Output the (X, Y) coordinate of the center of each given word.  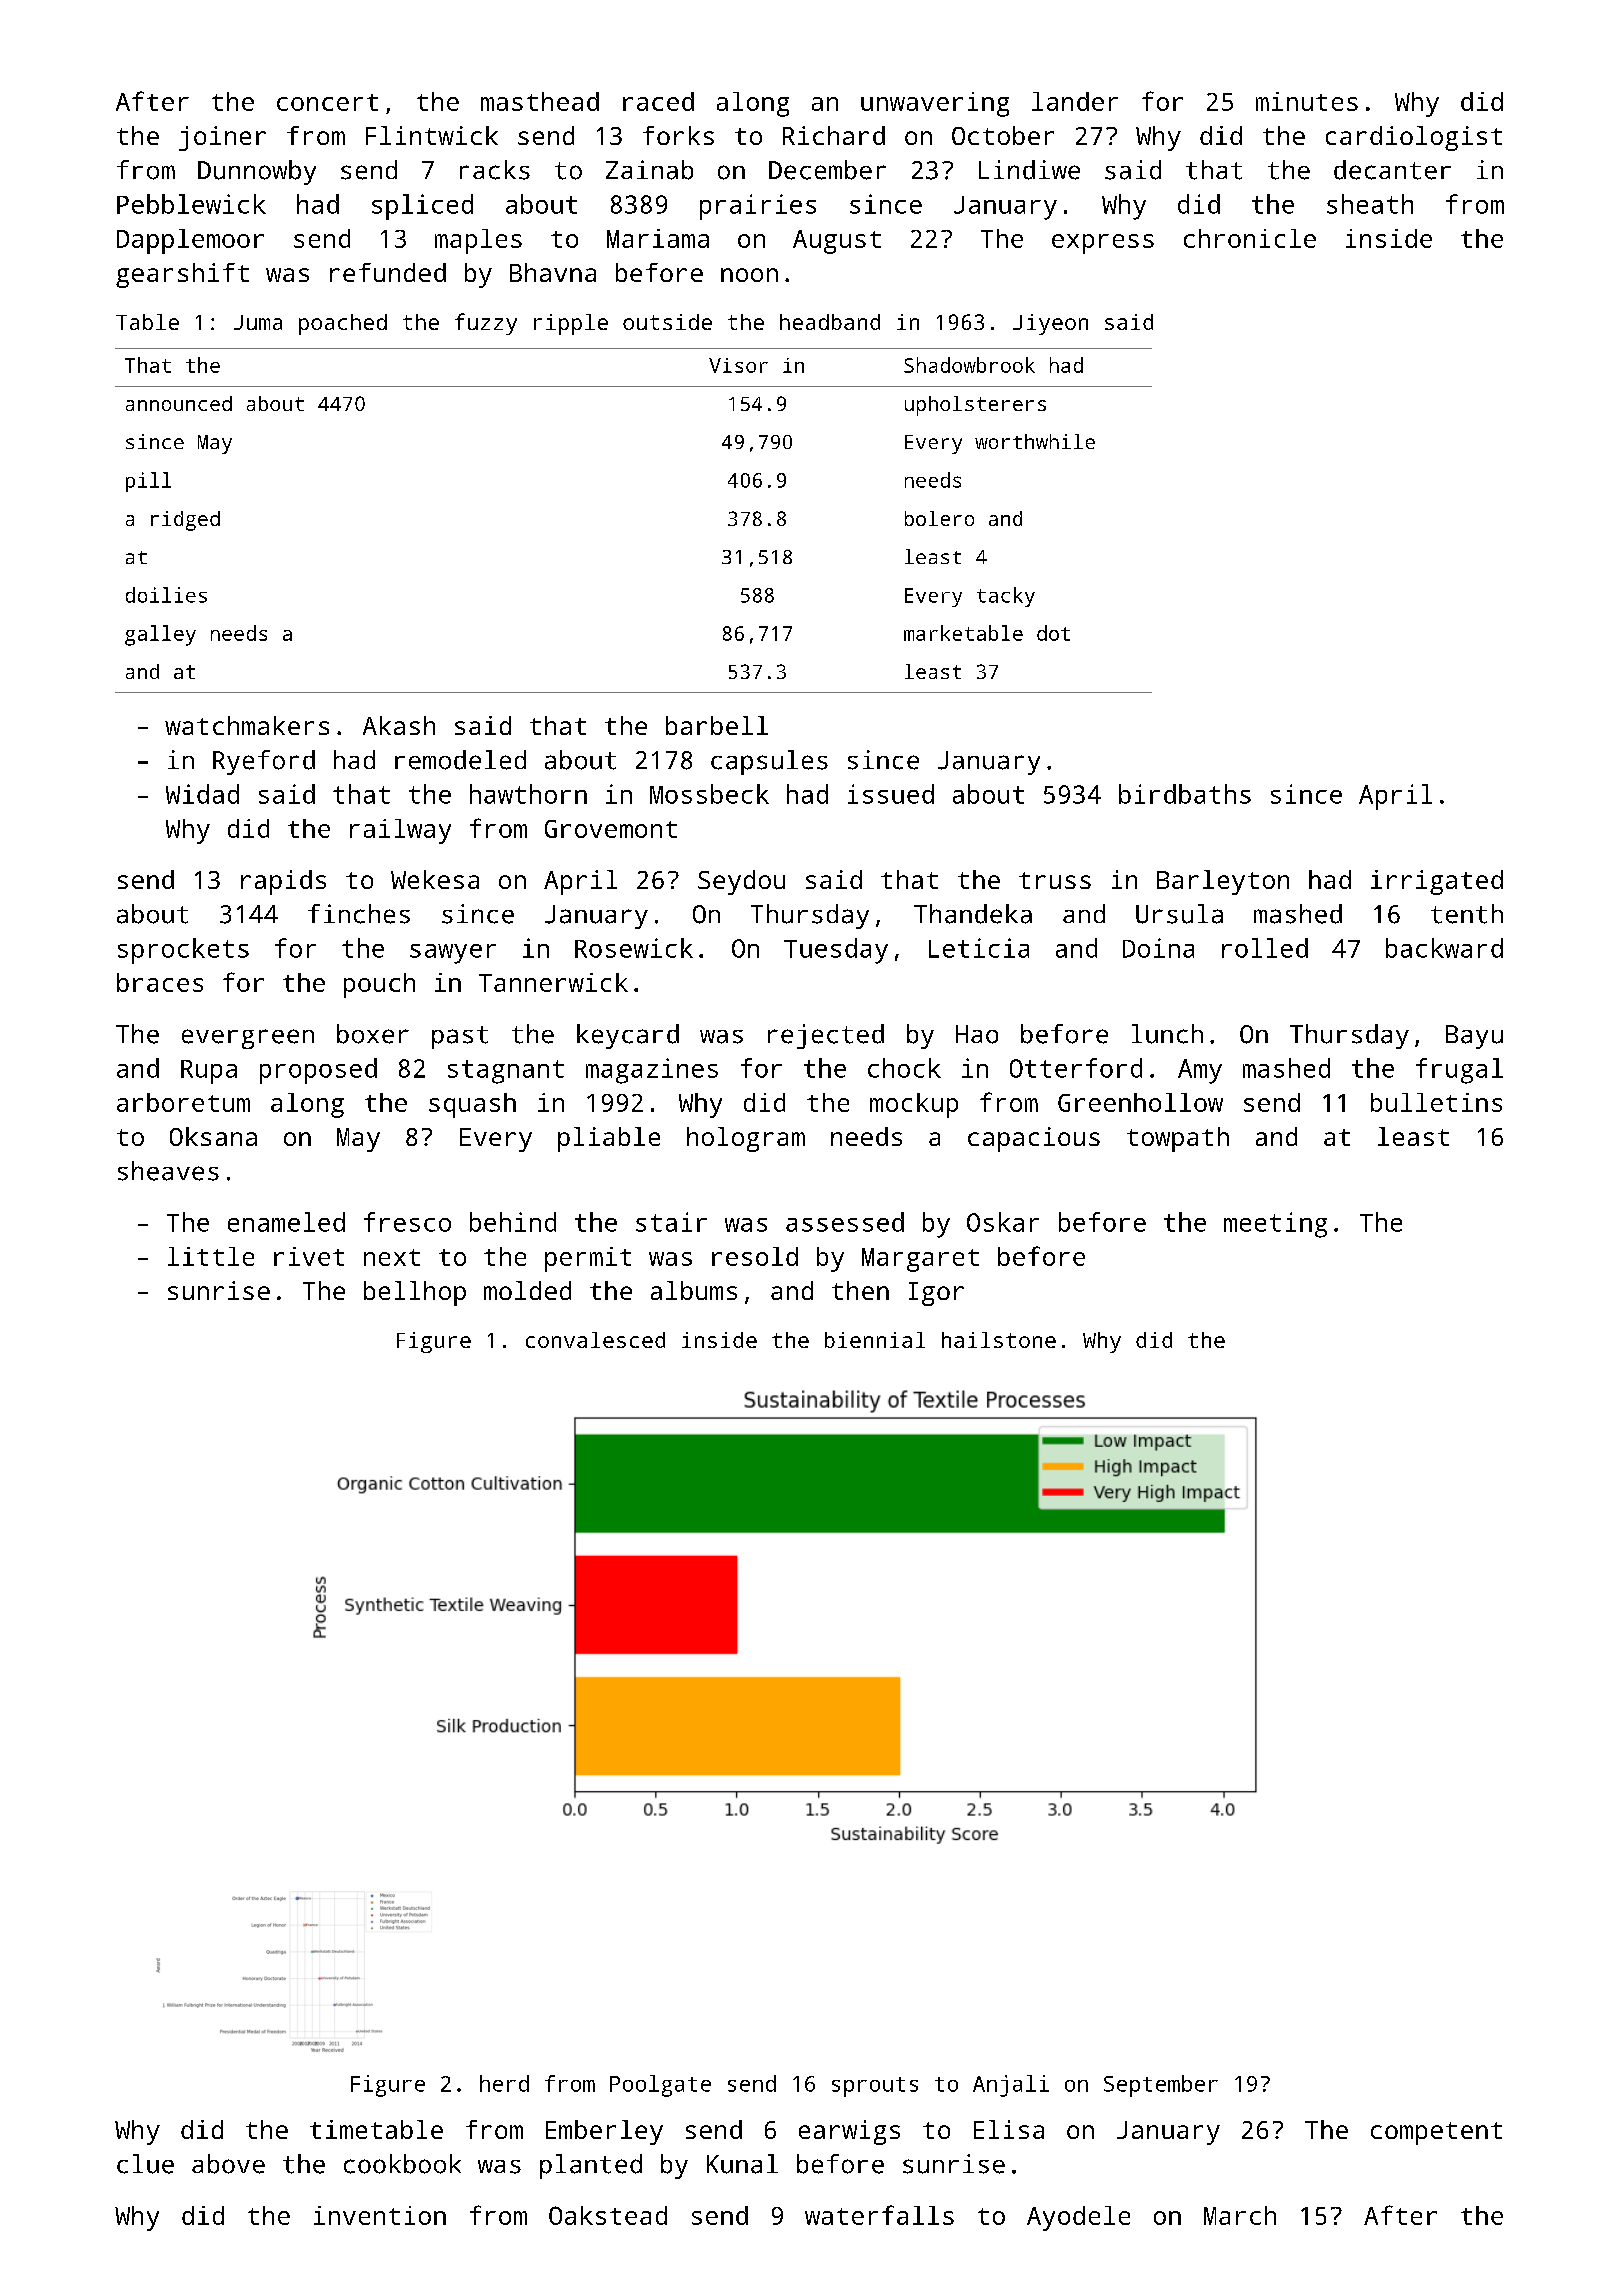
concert (327, 102)
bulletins (1436, 1102)
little (211, 1256)
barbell (717, 725)
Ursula (1179, 914)
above (228, 2164)
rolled (1265, 948)
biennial (875, 1340)
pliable (609, 1139)
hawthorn (528, 794)
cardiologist (1414, 138)
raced (658, 101)
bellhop (415, 1293)
